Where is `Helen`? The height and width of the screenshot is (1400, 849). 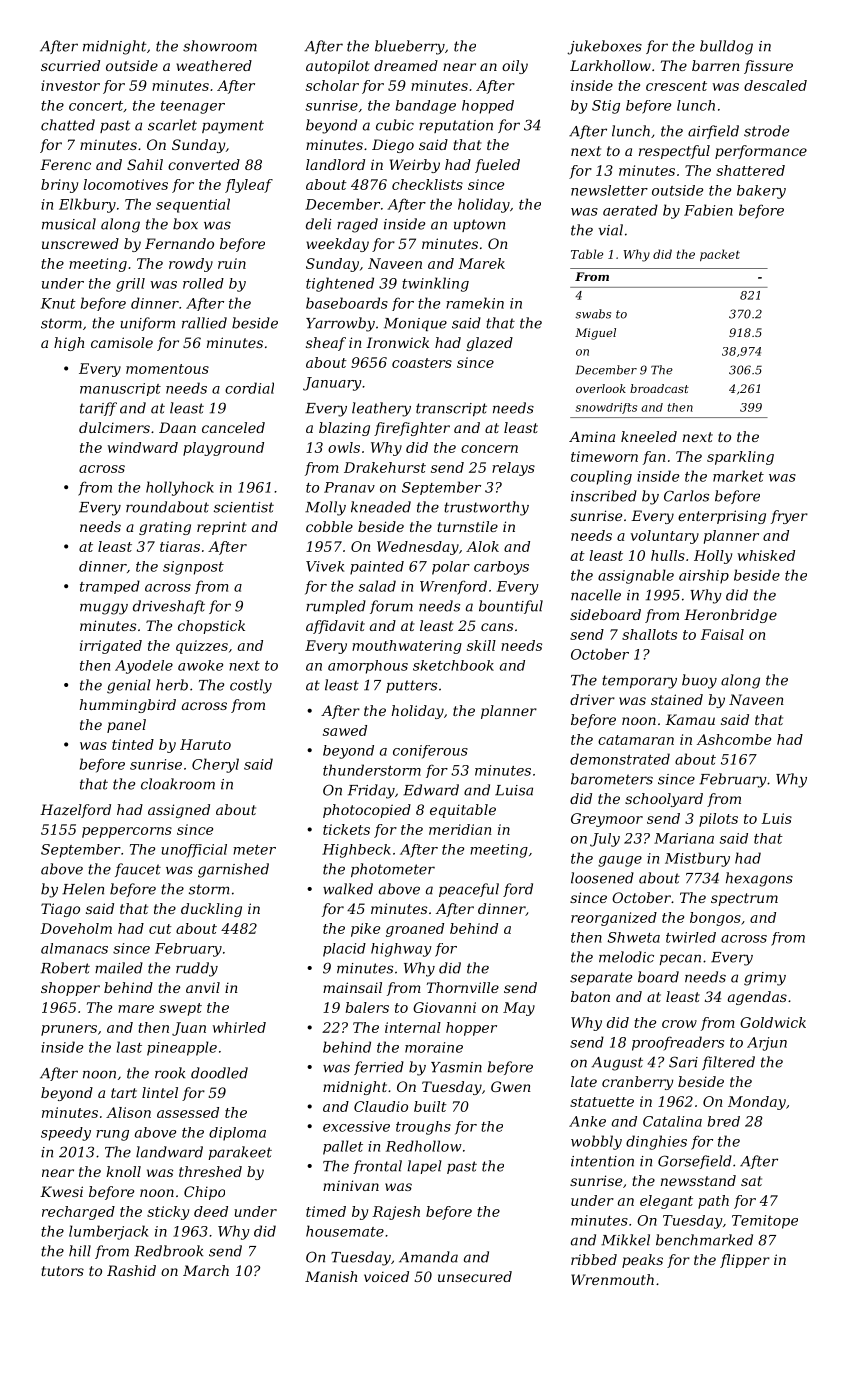 Helen is located at coordinates (83, 889).
